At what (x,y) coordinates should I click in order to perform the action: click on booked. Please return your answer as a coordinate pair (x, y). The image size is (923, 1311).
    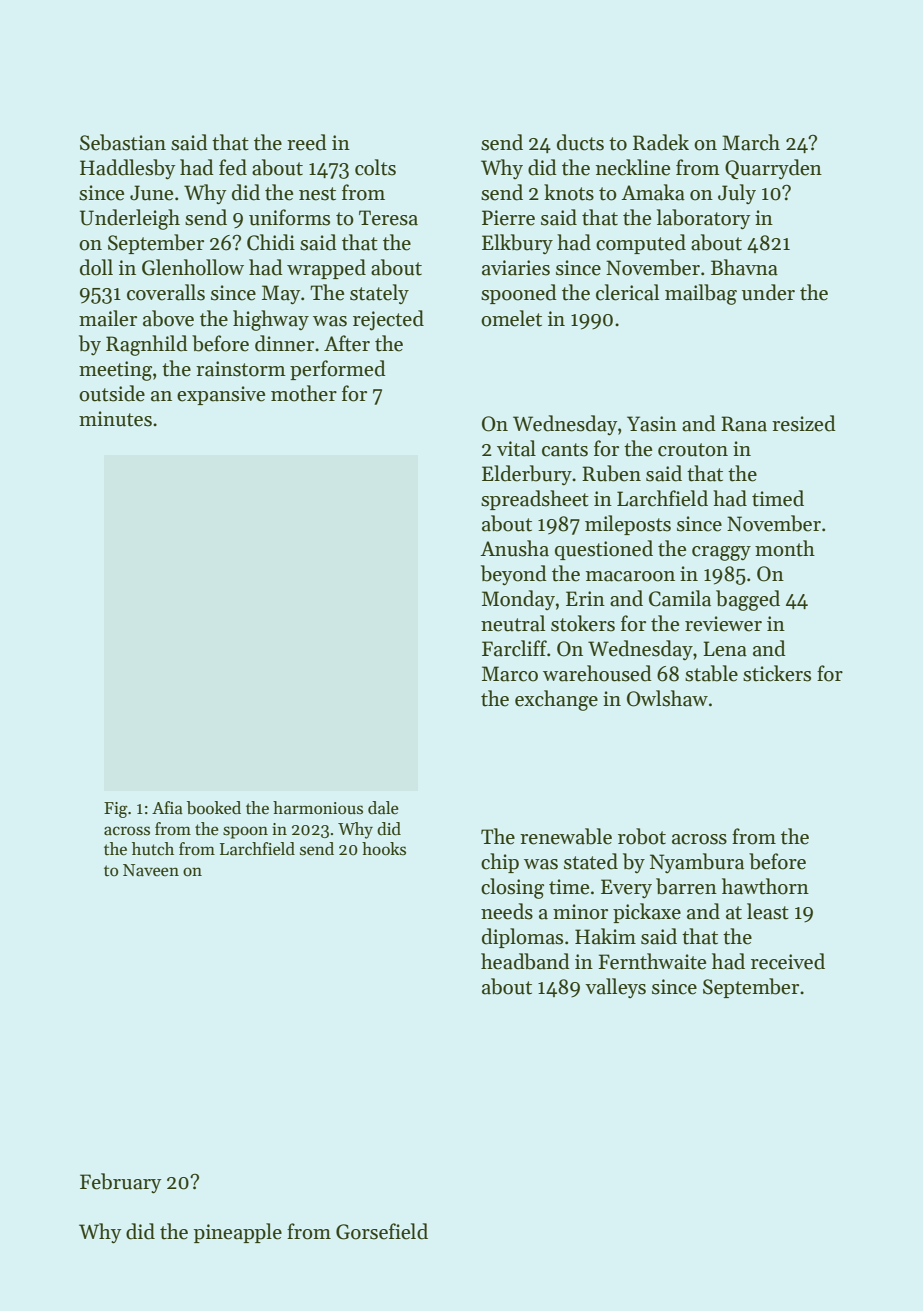
    Looking at the image, I should click on (214, 808).
